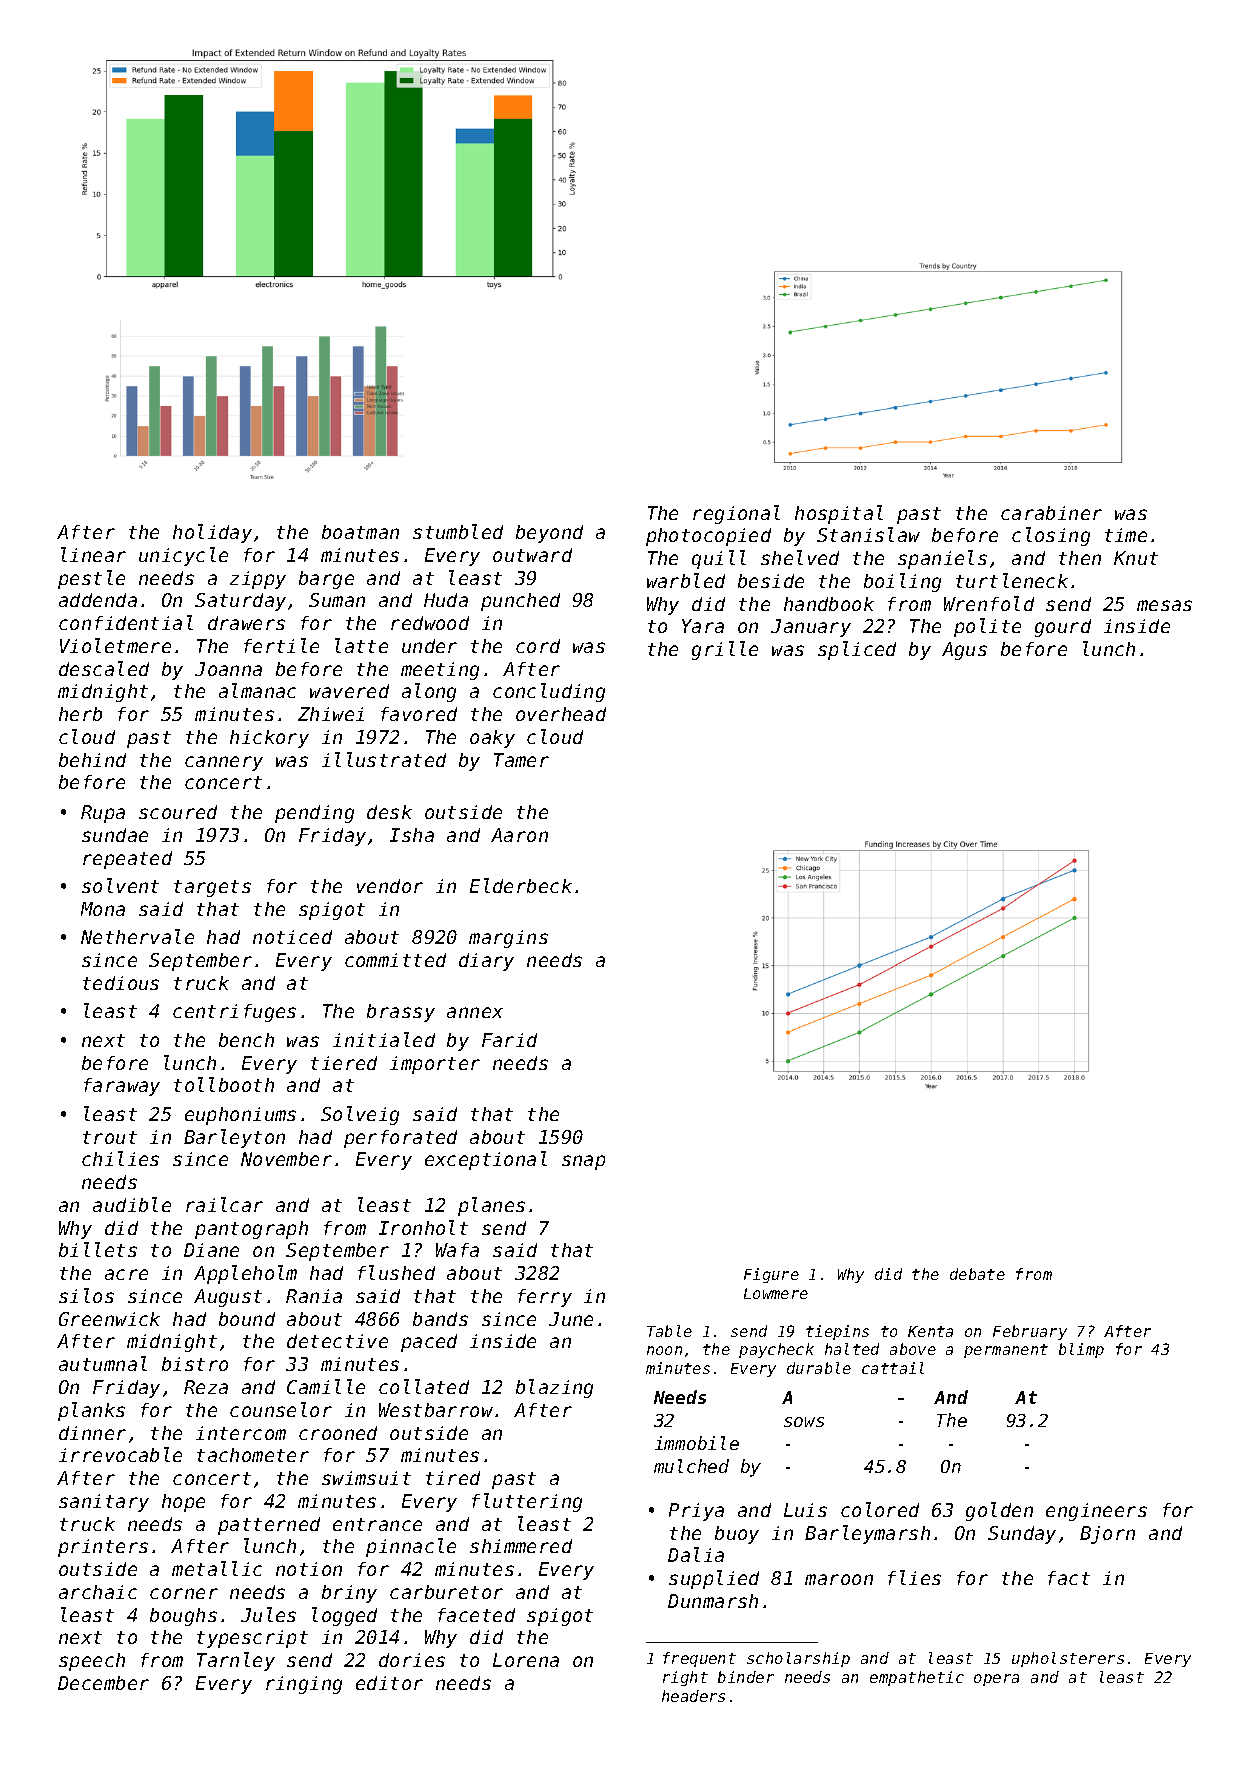  Describe the element at coordinates (245, 1274) in the screenshot. I see `Appleholm` at that location.
